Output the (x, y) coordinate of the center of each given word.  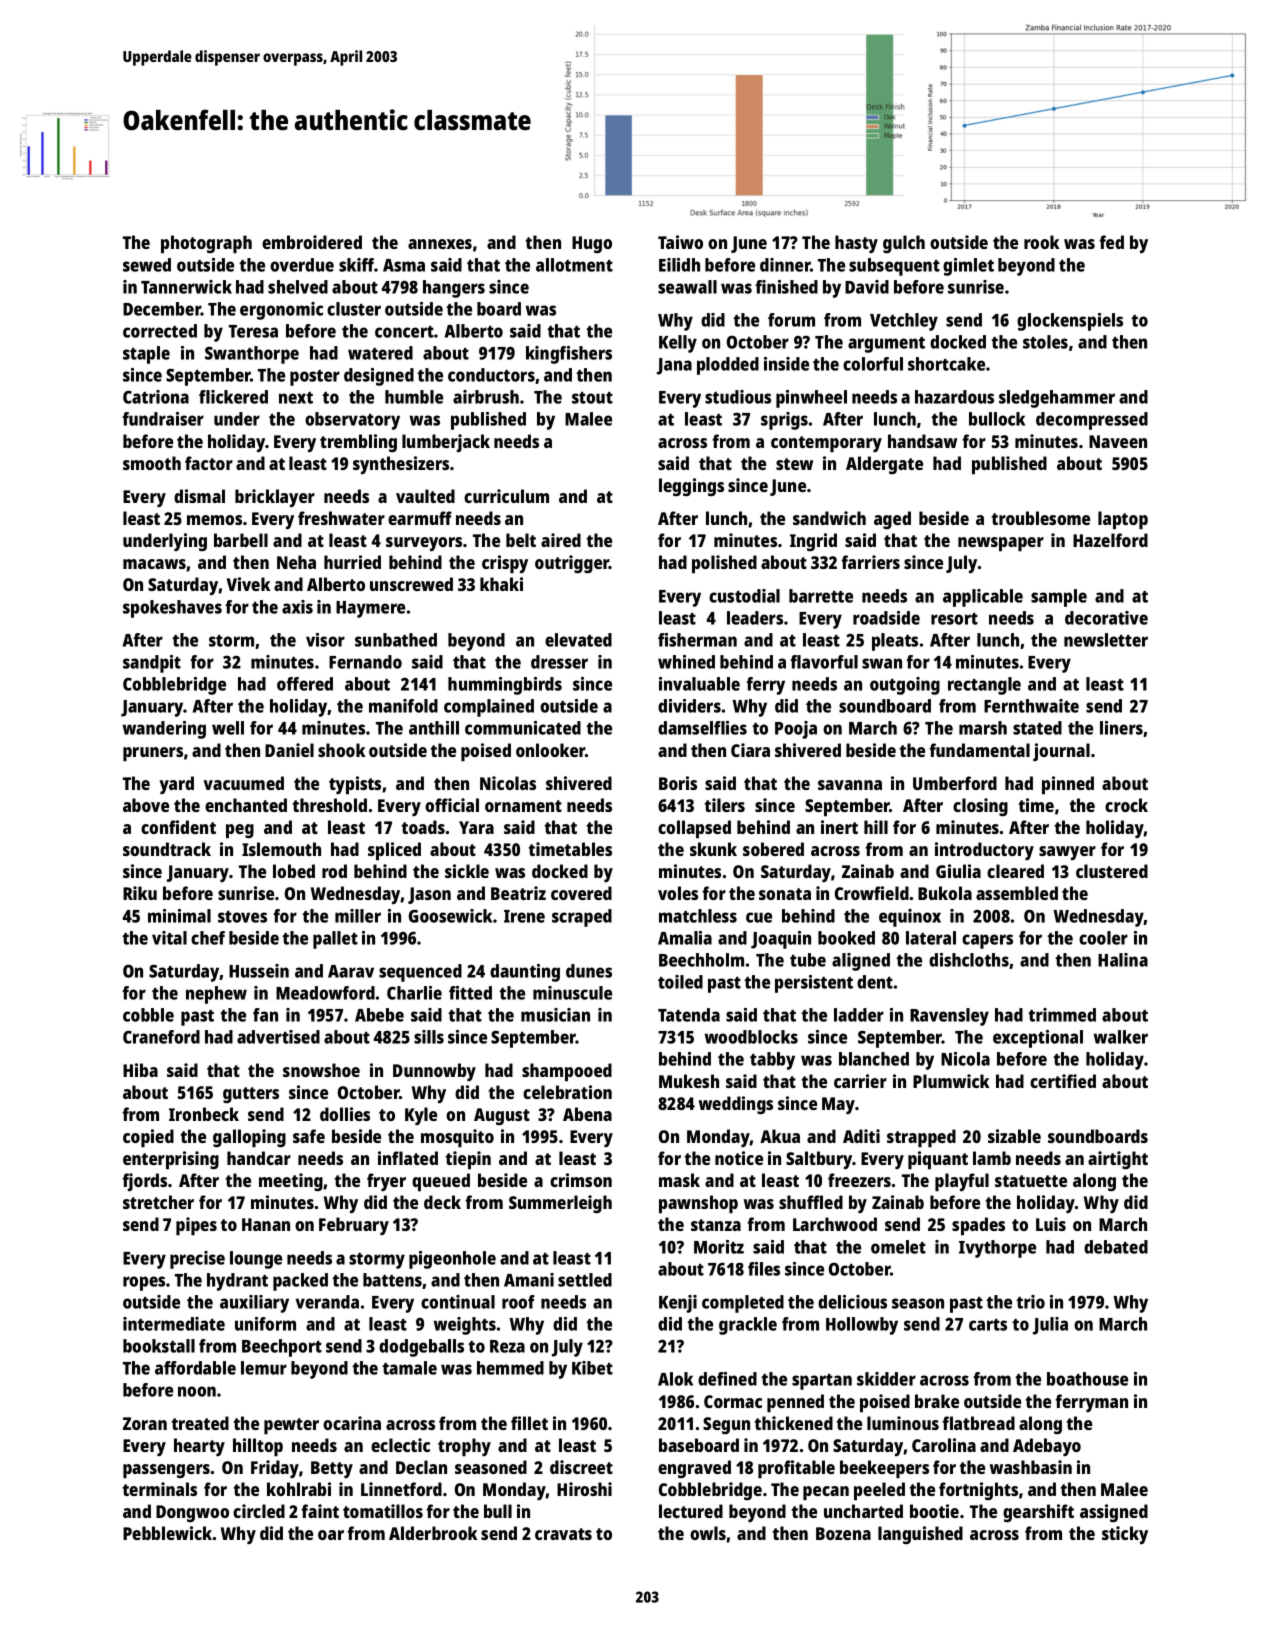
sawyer (1067, 853)
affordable (195, 1368)
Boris (678, 783)
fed (1111, 242)
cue (759, 917)
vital (169, 938)
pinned (1068, 785)
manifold (403, 706)
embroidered (312, 242)
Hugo (592, 244)
